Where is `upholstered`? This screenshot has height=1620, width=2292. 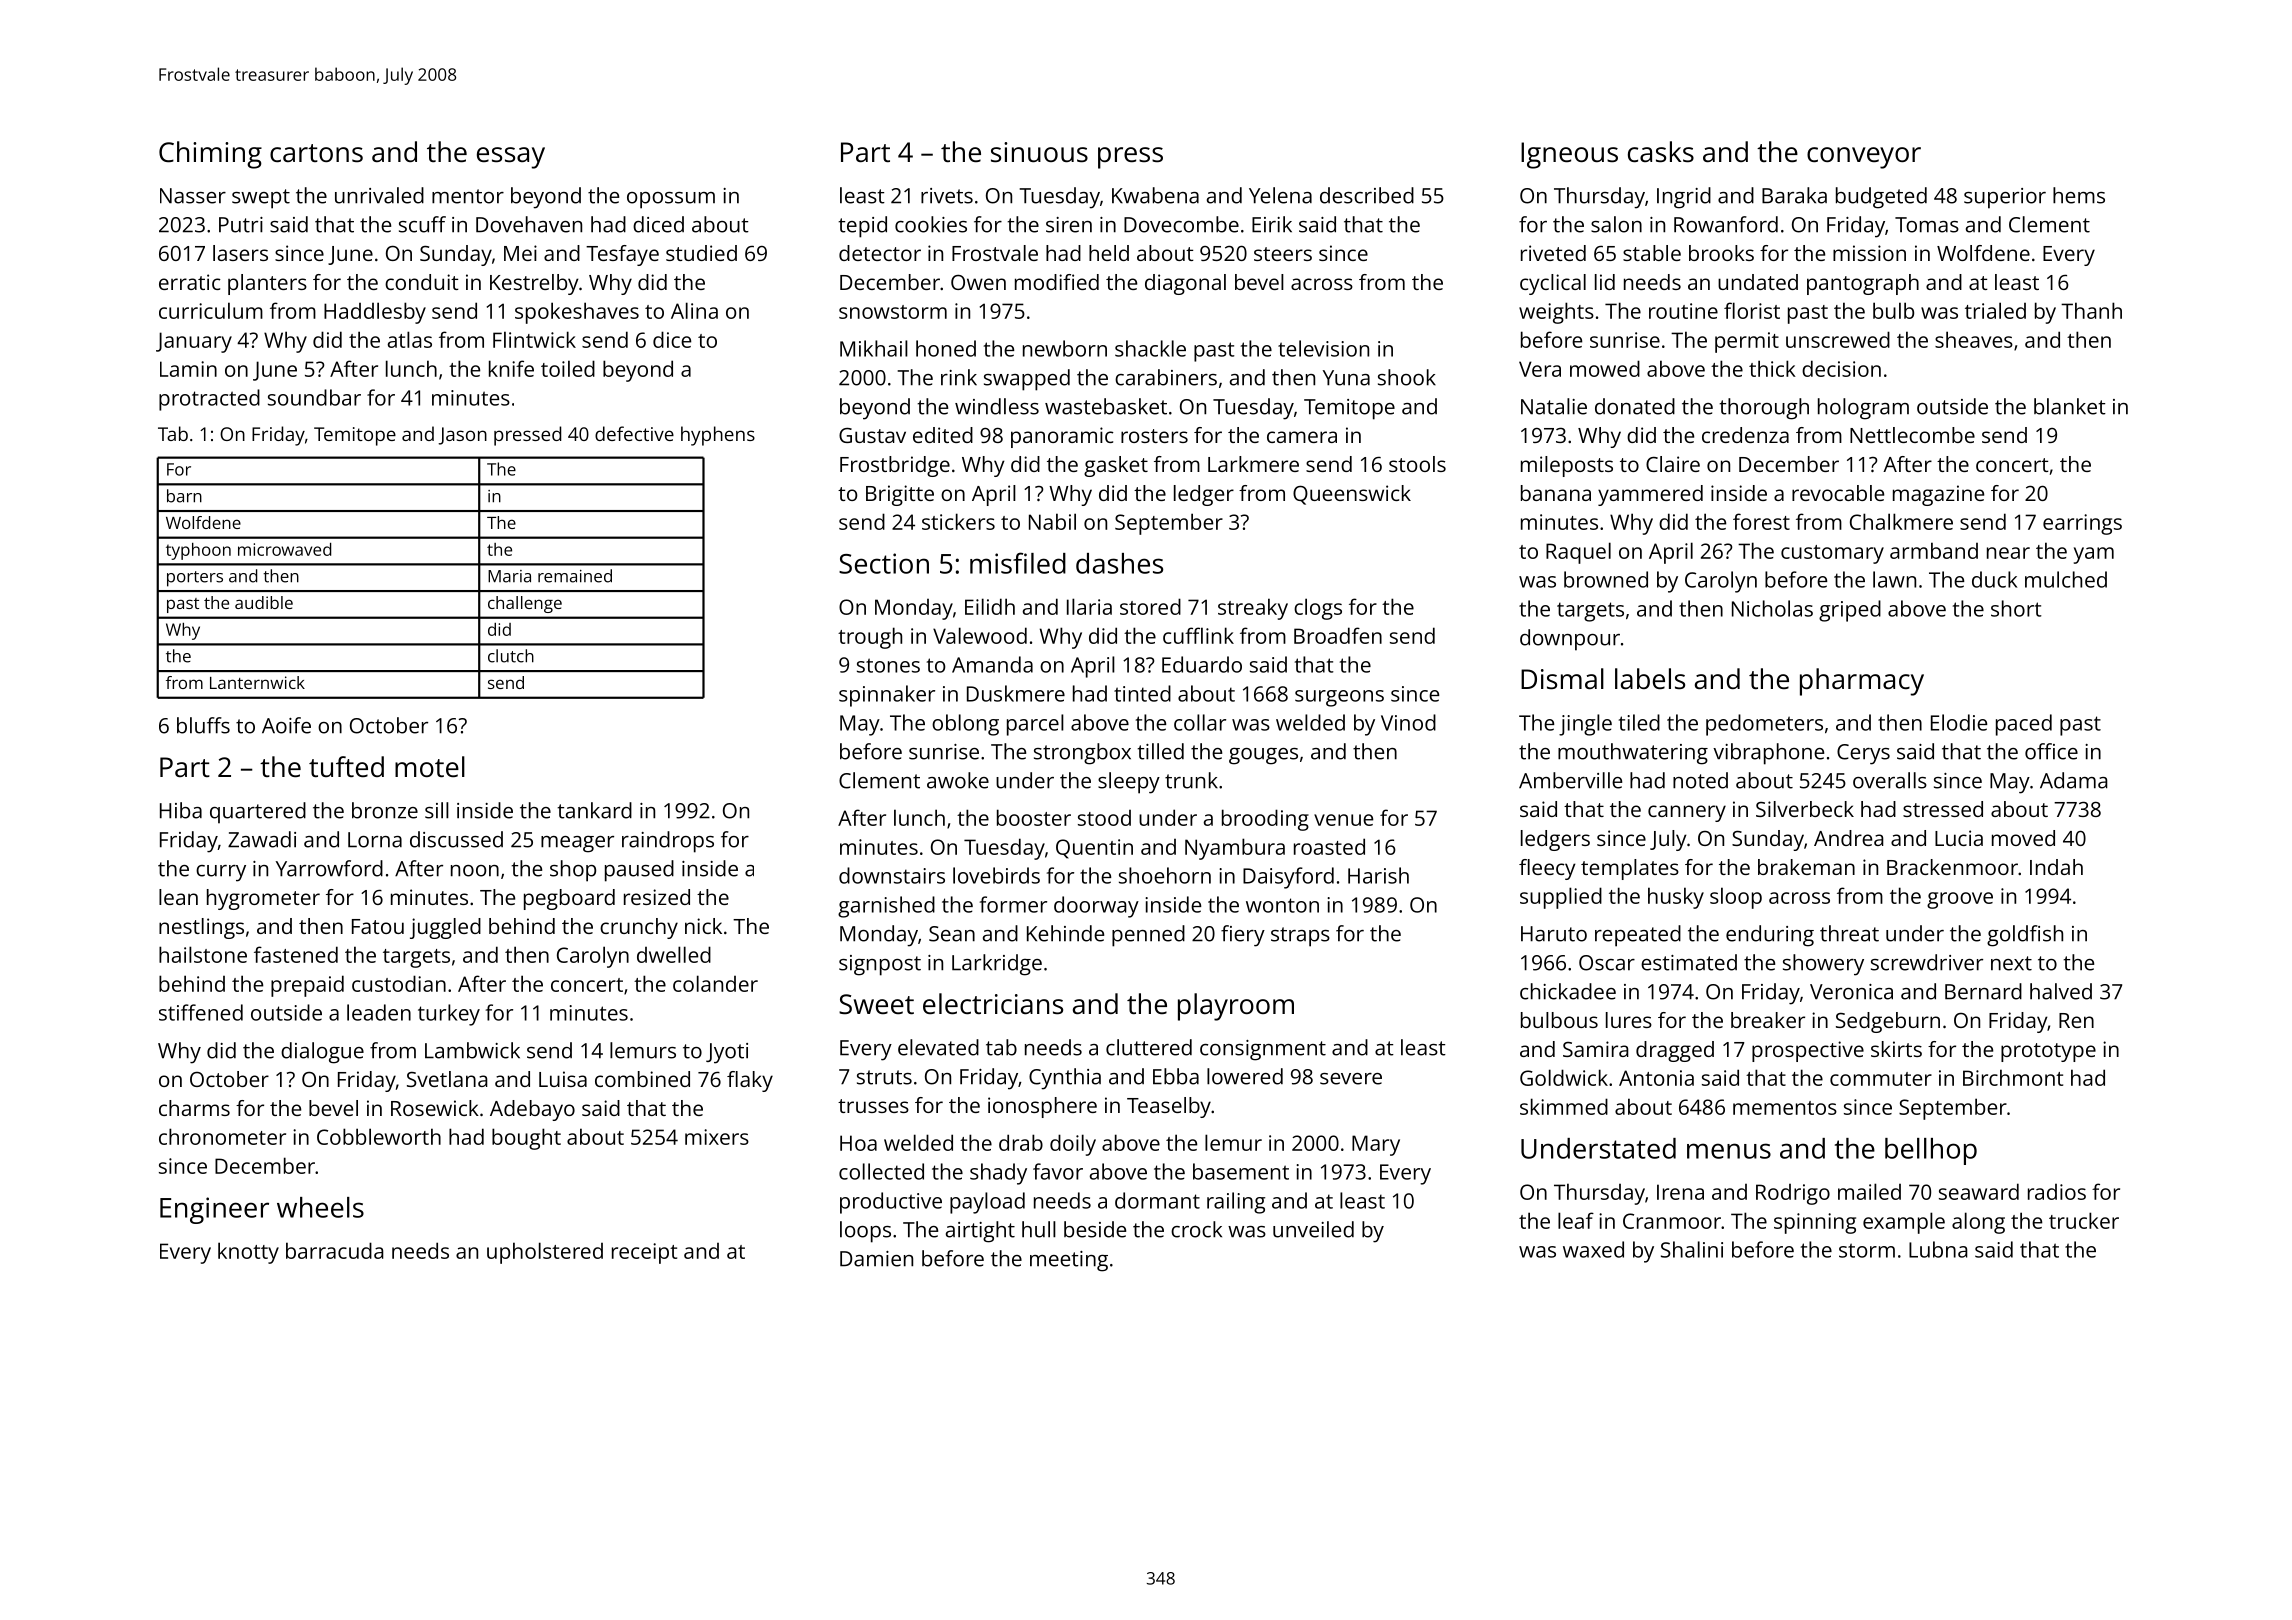 upholstered is located at coordinates (545, 1253).
